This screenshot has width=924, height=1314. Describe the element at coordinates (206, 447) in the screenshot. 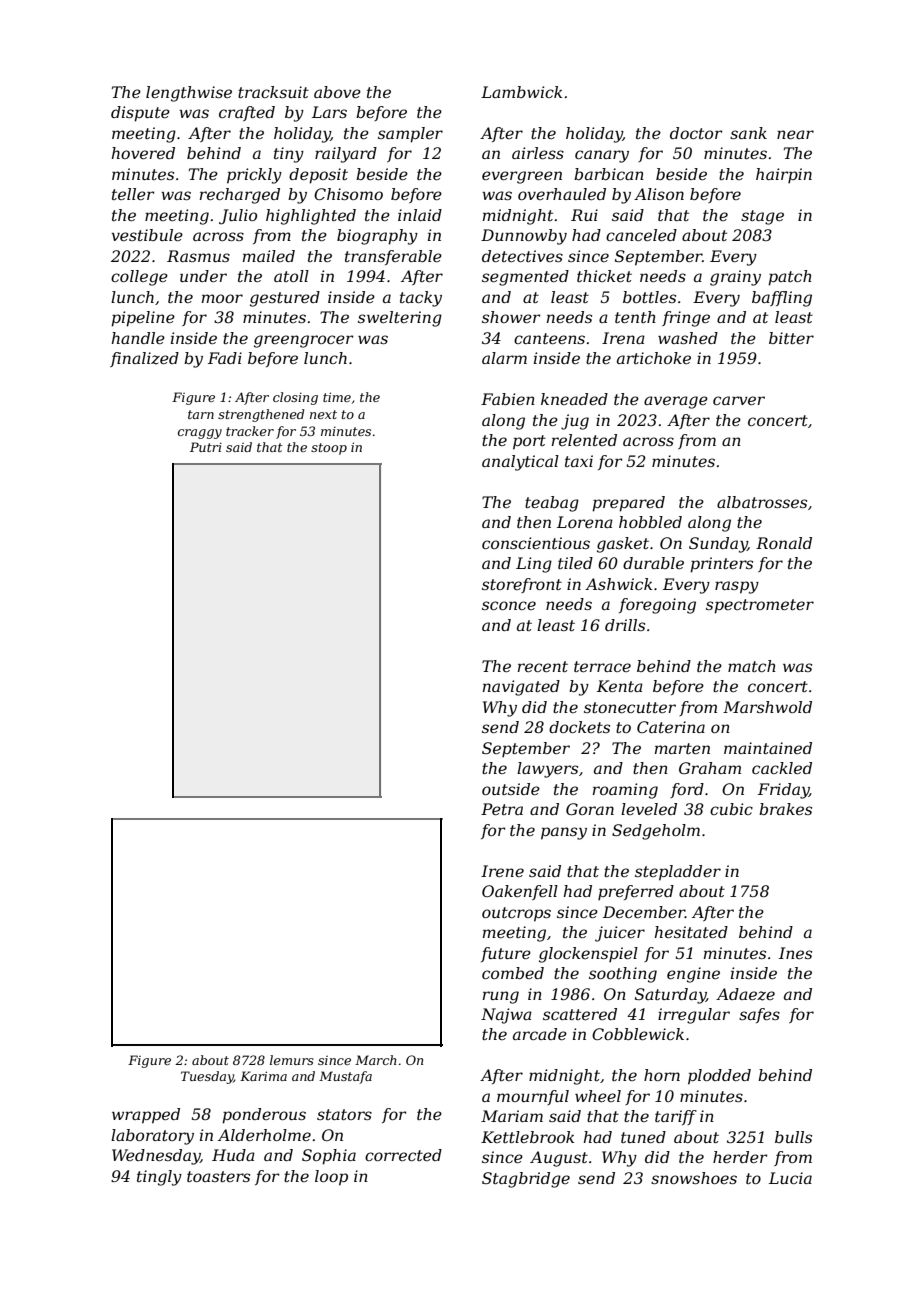

I see `Putri` at that location.
